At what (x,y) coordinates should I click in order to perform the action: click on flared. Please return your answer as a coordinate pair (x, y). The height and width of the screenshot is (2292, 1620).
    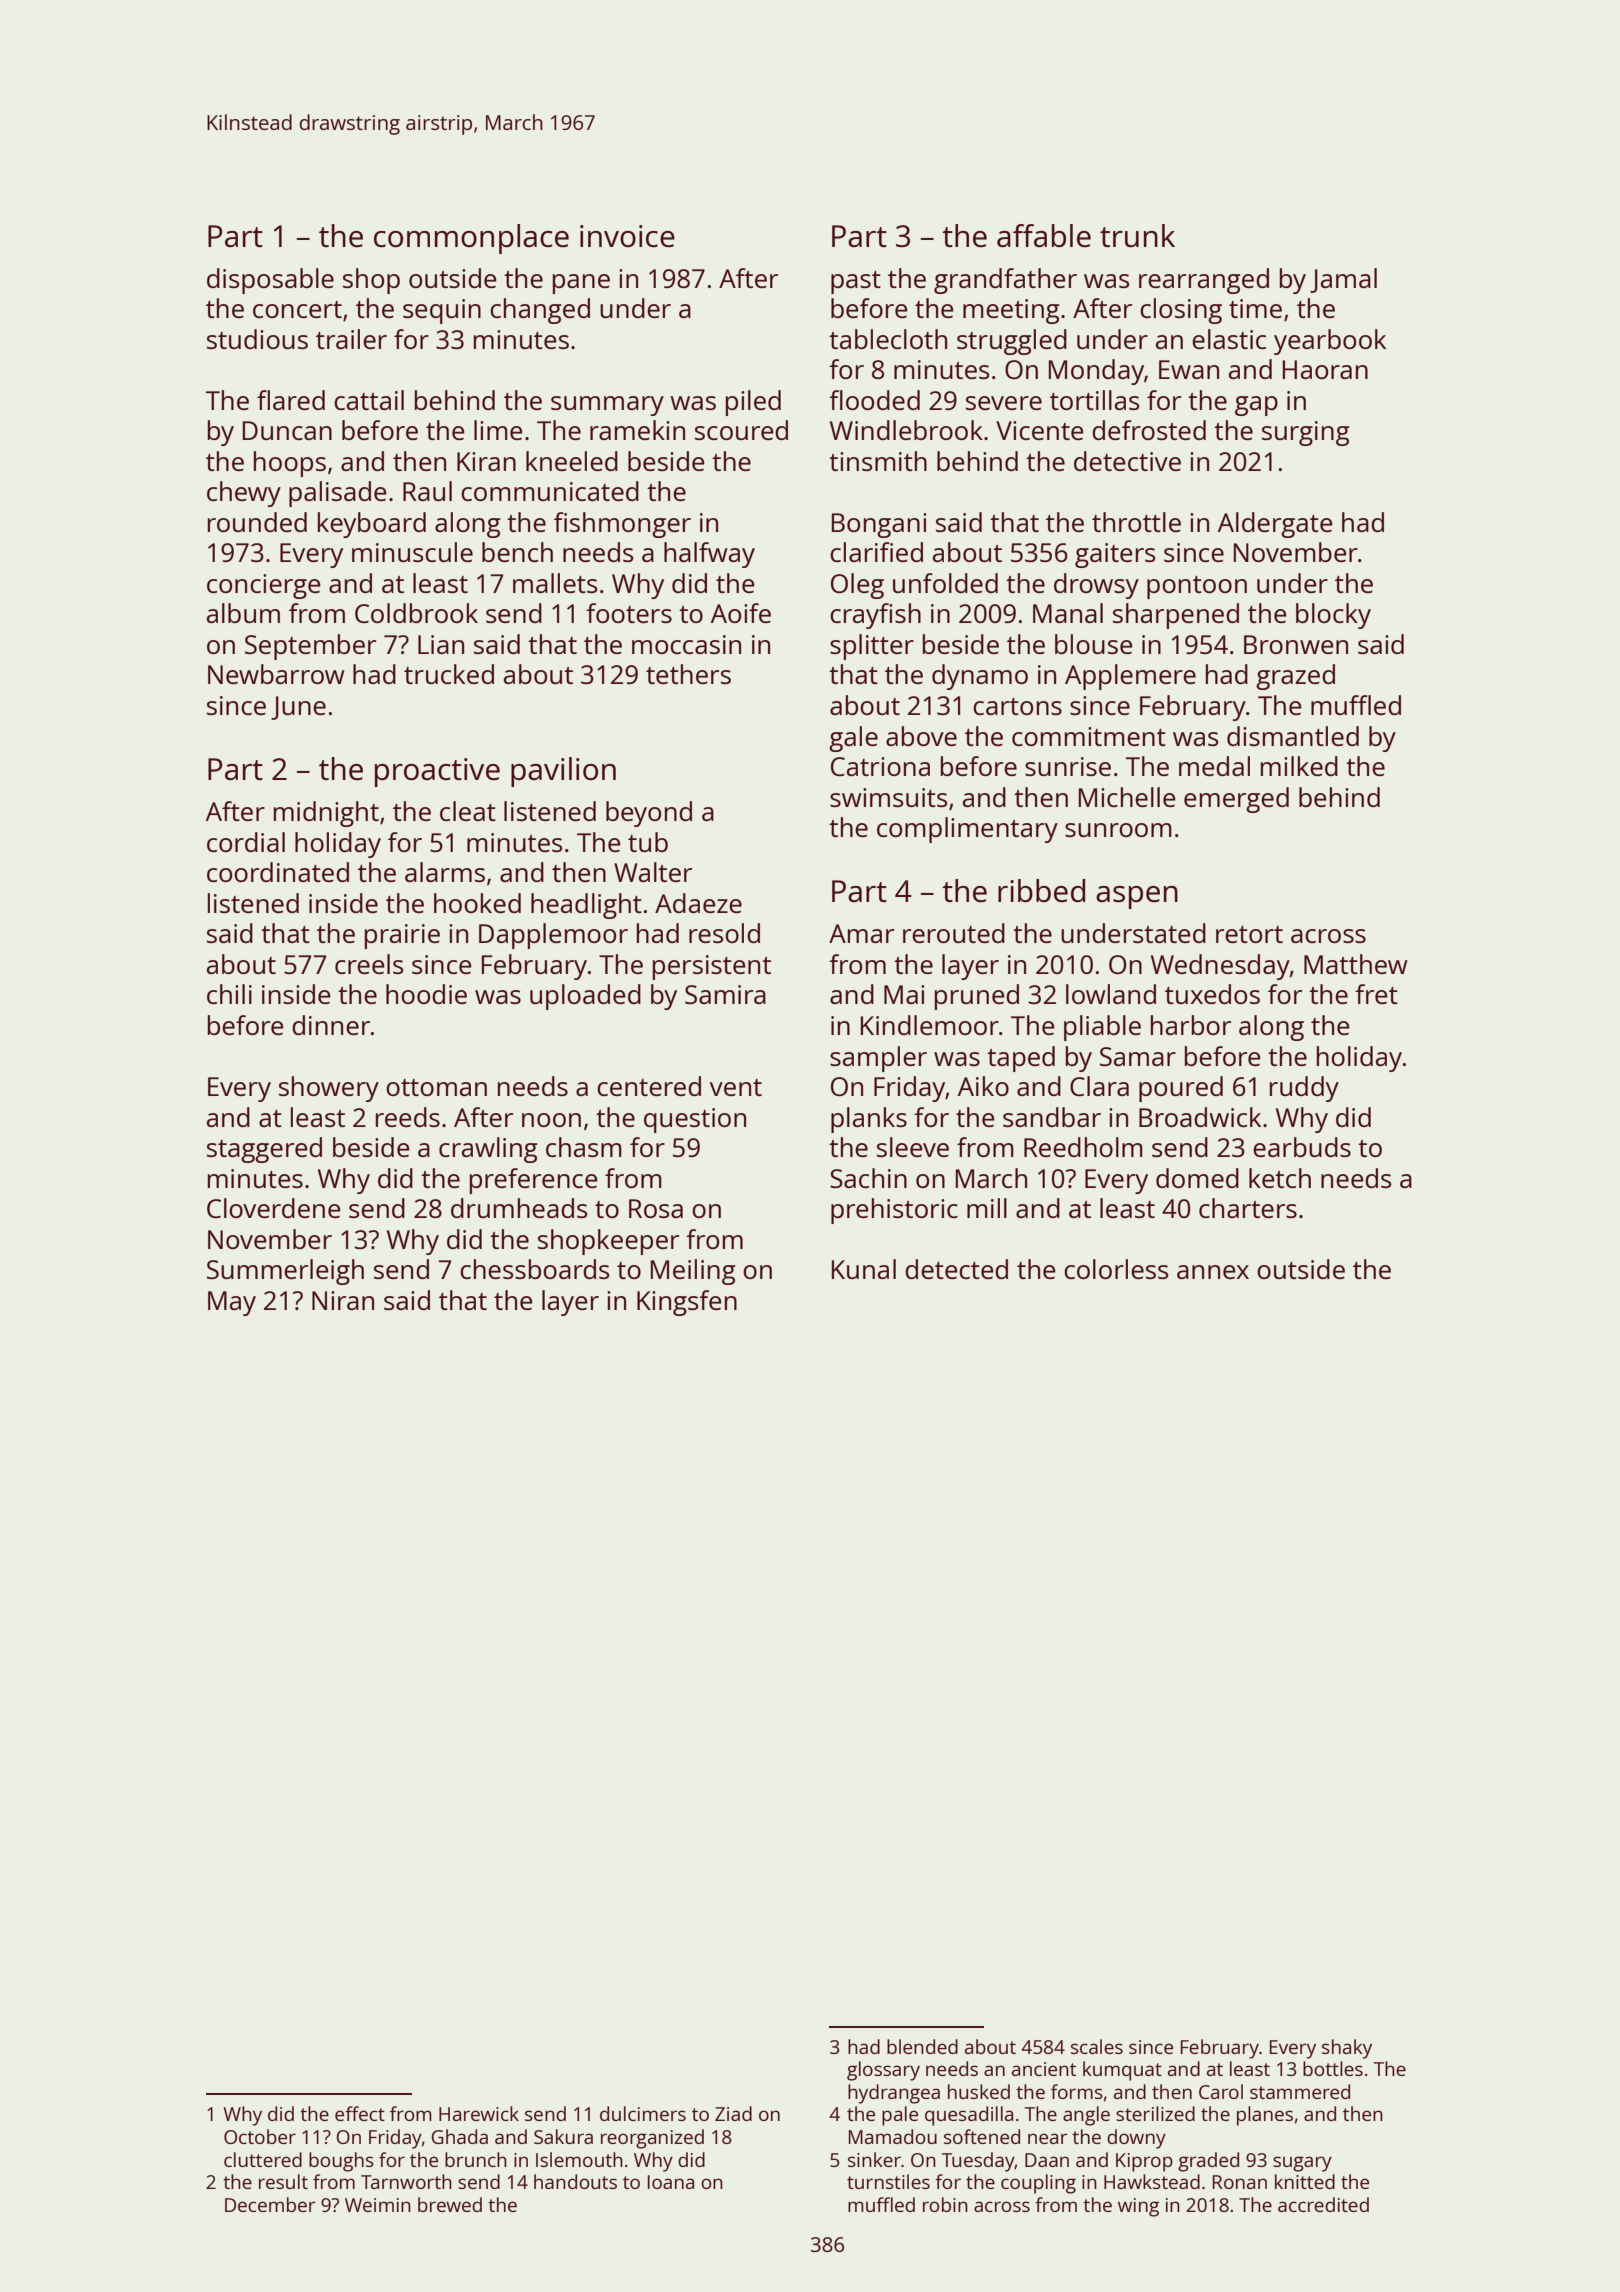
    Looking at the image, I should click on (291, 400).
